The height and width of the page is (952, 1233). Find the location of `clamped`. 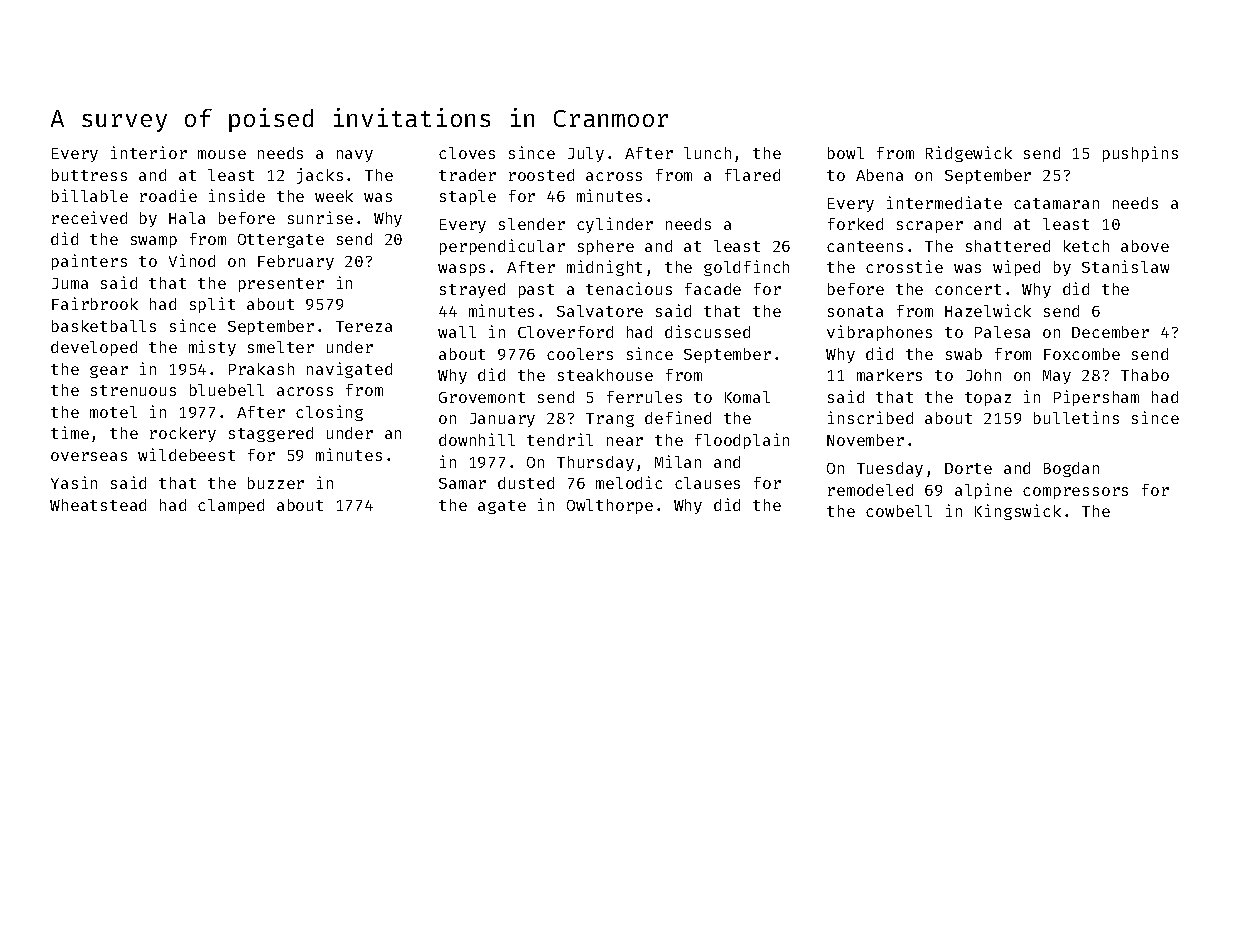

clamped is located at coordinates (231, 506).
